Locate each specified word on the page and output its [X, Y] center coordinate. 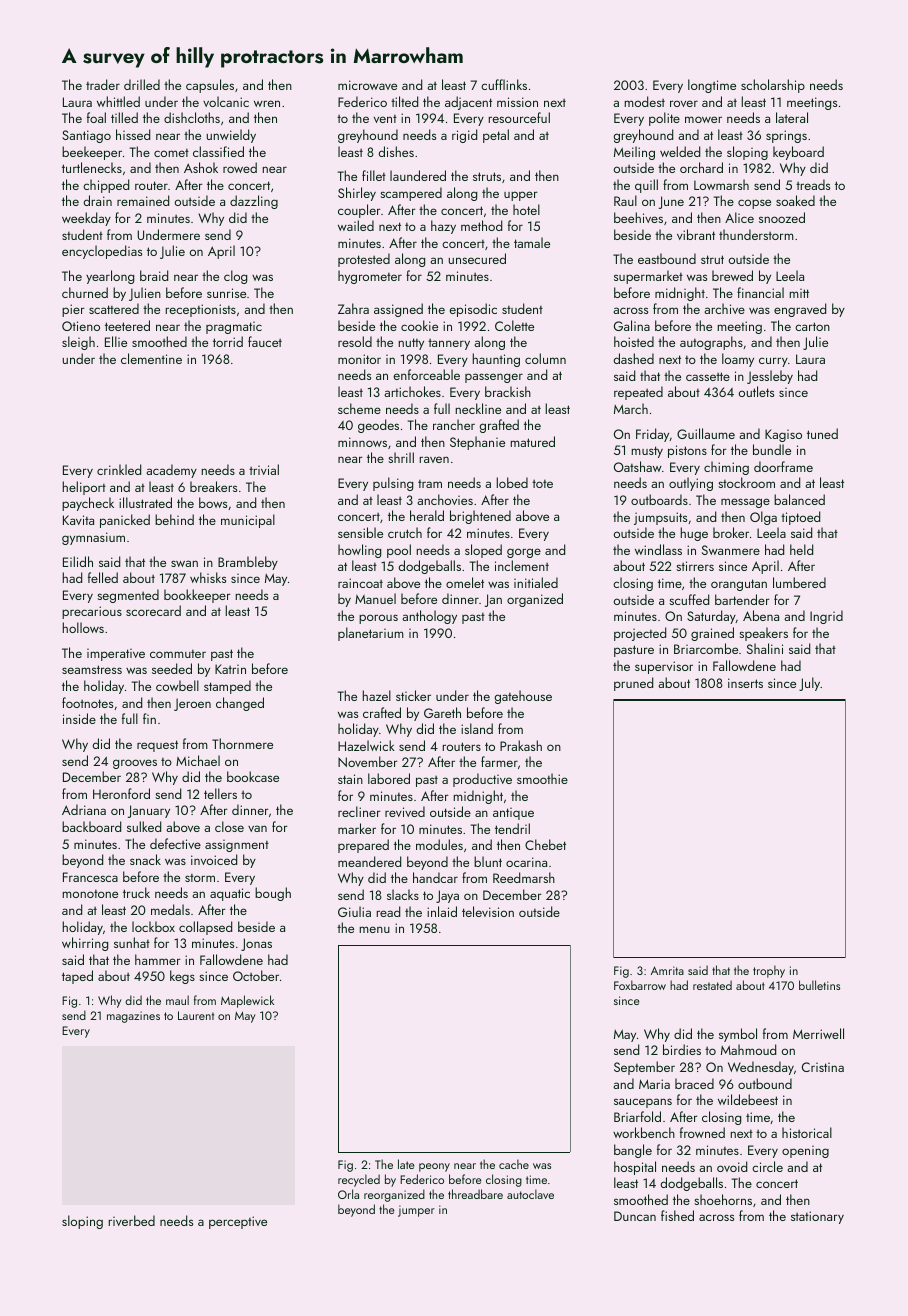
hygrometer [370, 277]
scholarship [773, 86]
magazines [133, 1017]
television [488, 911]
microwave [367, 85]
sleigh [78, 343]
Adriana [84, 809]
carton [812, 326]
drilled [142, 84]
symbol [738, 1035]
